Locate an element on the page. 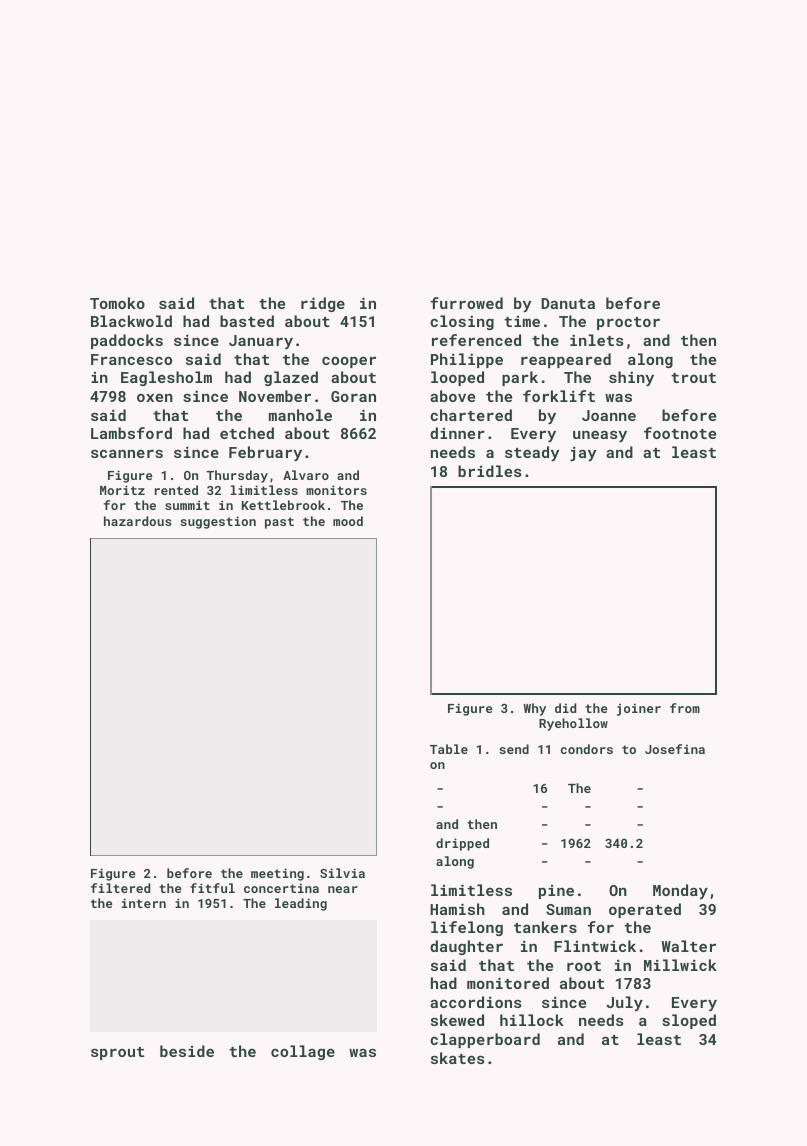 This document has height=1146, width=807. leading is located at coordinates (301, 904).
